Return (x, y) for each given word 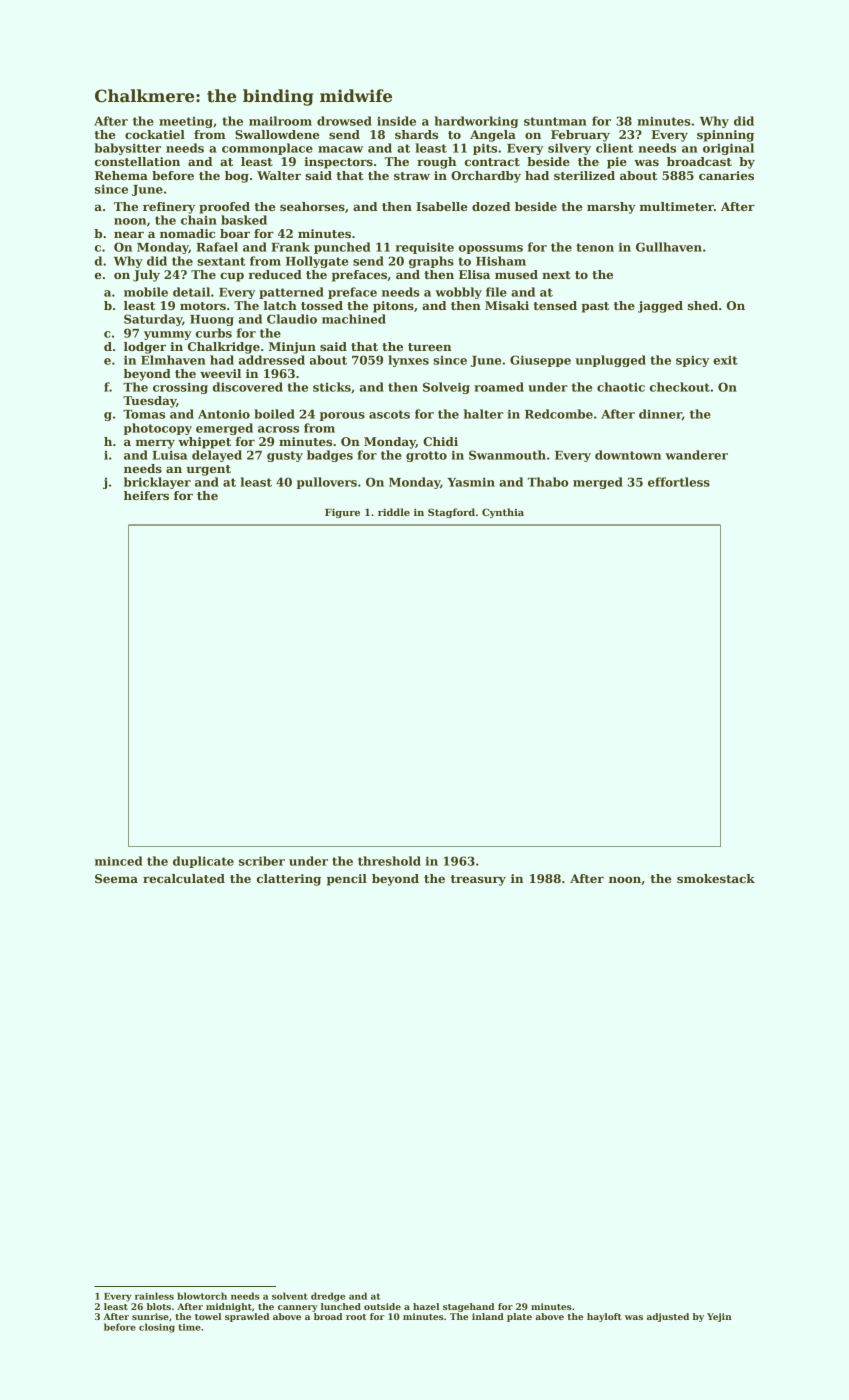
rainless (154, 1296)
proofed (224, 208)
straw (412, 176)
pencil (347, 880)
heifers (146, 495)
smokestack (716, 878)
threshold (389, 861)
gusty (285, 456)
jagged (660, 307)
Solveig (446, 388)
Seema (116, 878)
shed (703, 305)
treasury (478, 880)
